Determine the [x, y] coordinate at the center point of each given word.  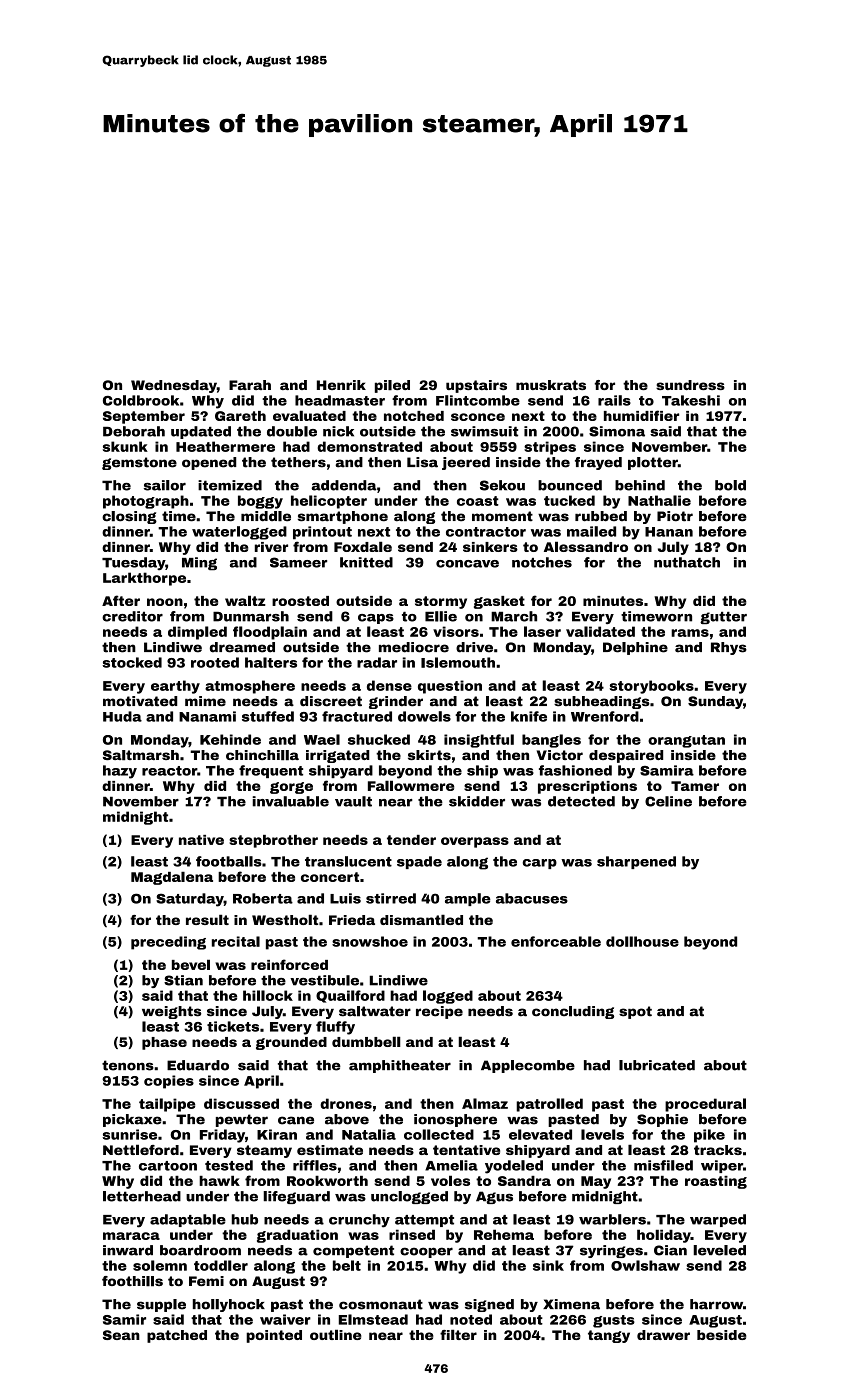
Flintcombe [478, 400]
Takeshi [691, 400]
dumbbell [366, 1041]
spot [635, 1012]
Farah [250, 385]
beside [722, 1335]
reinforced [289, 964]
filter [458, 1334]
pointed [274, 1336]
